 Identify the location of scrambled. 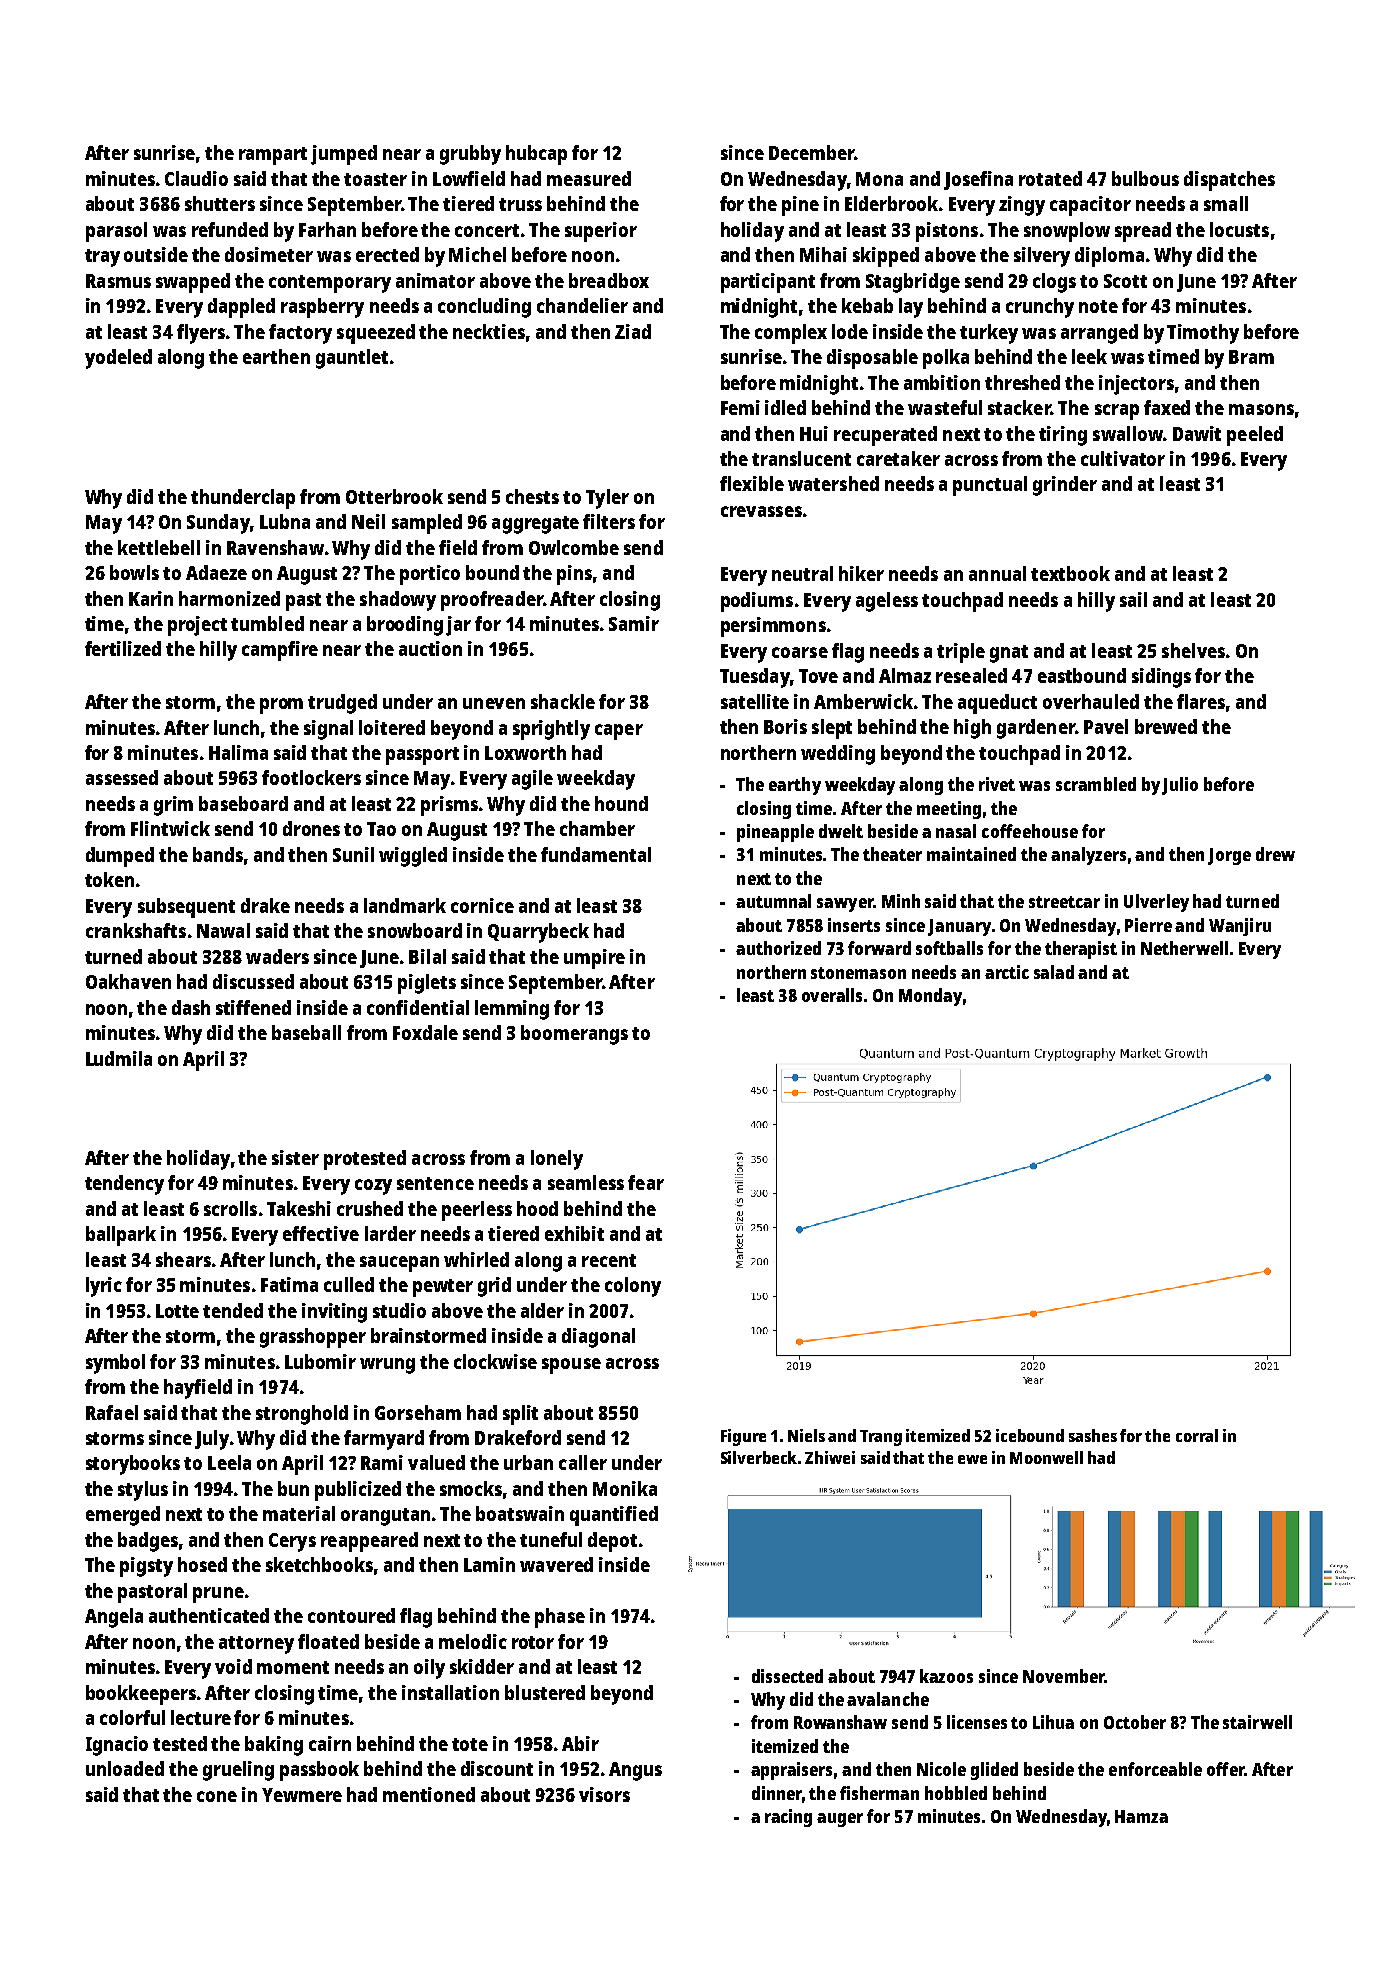
(1096, 784).
